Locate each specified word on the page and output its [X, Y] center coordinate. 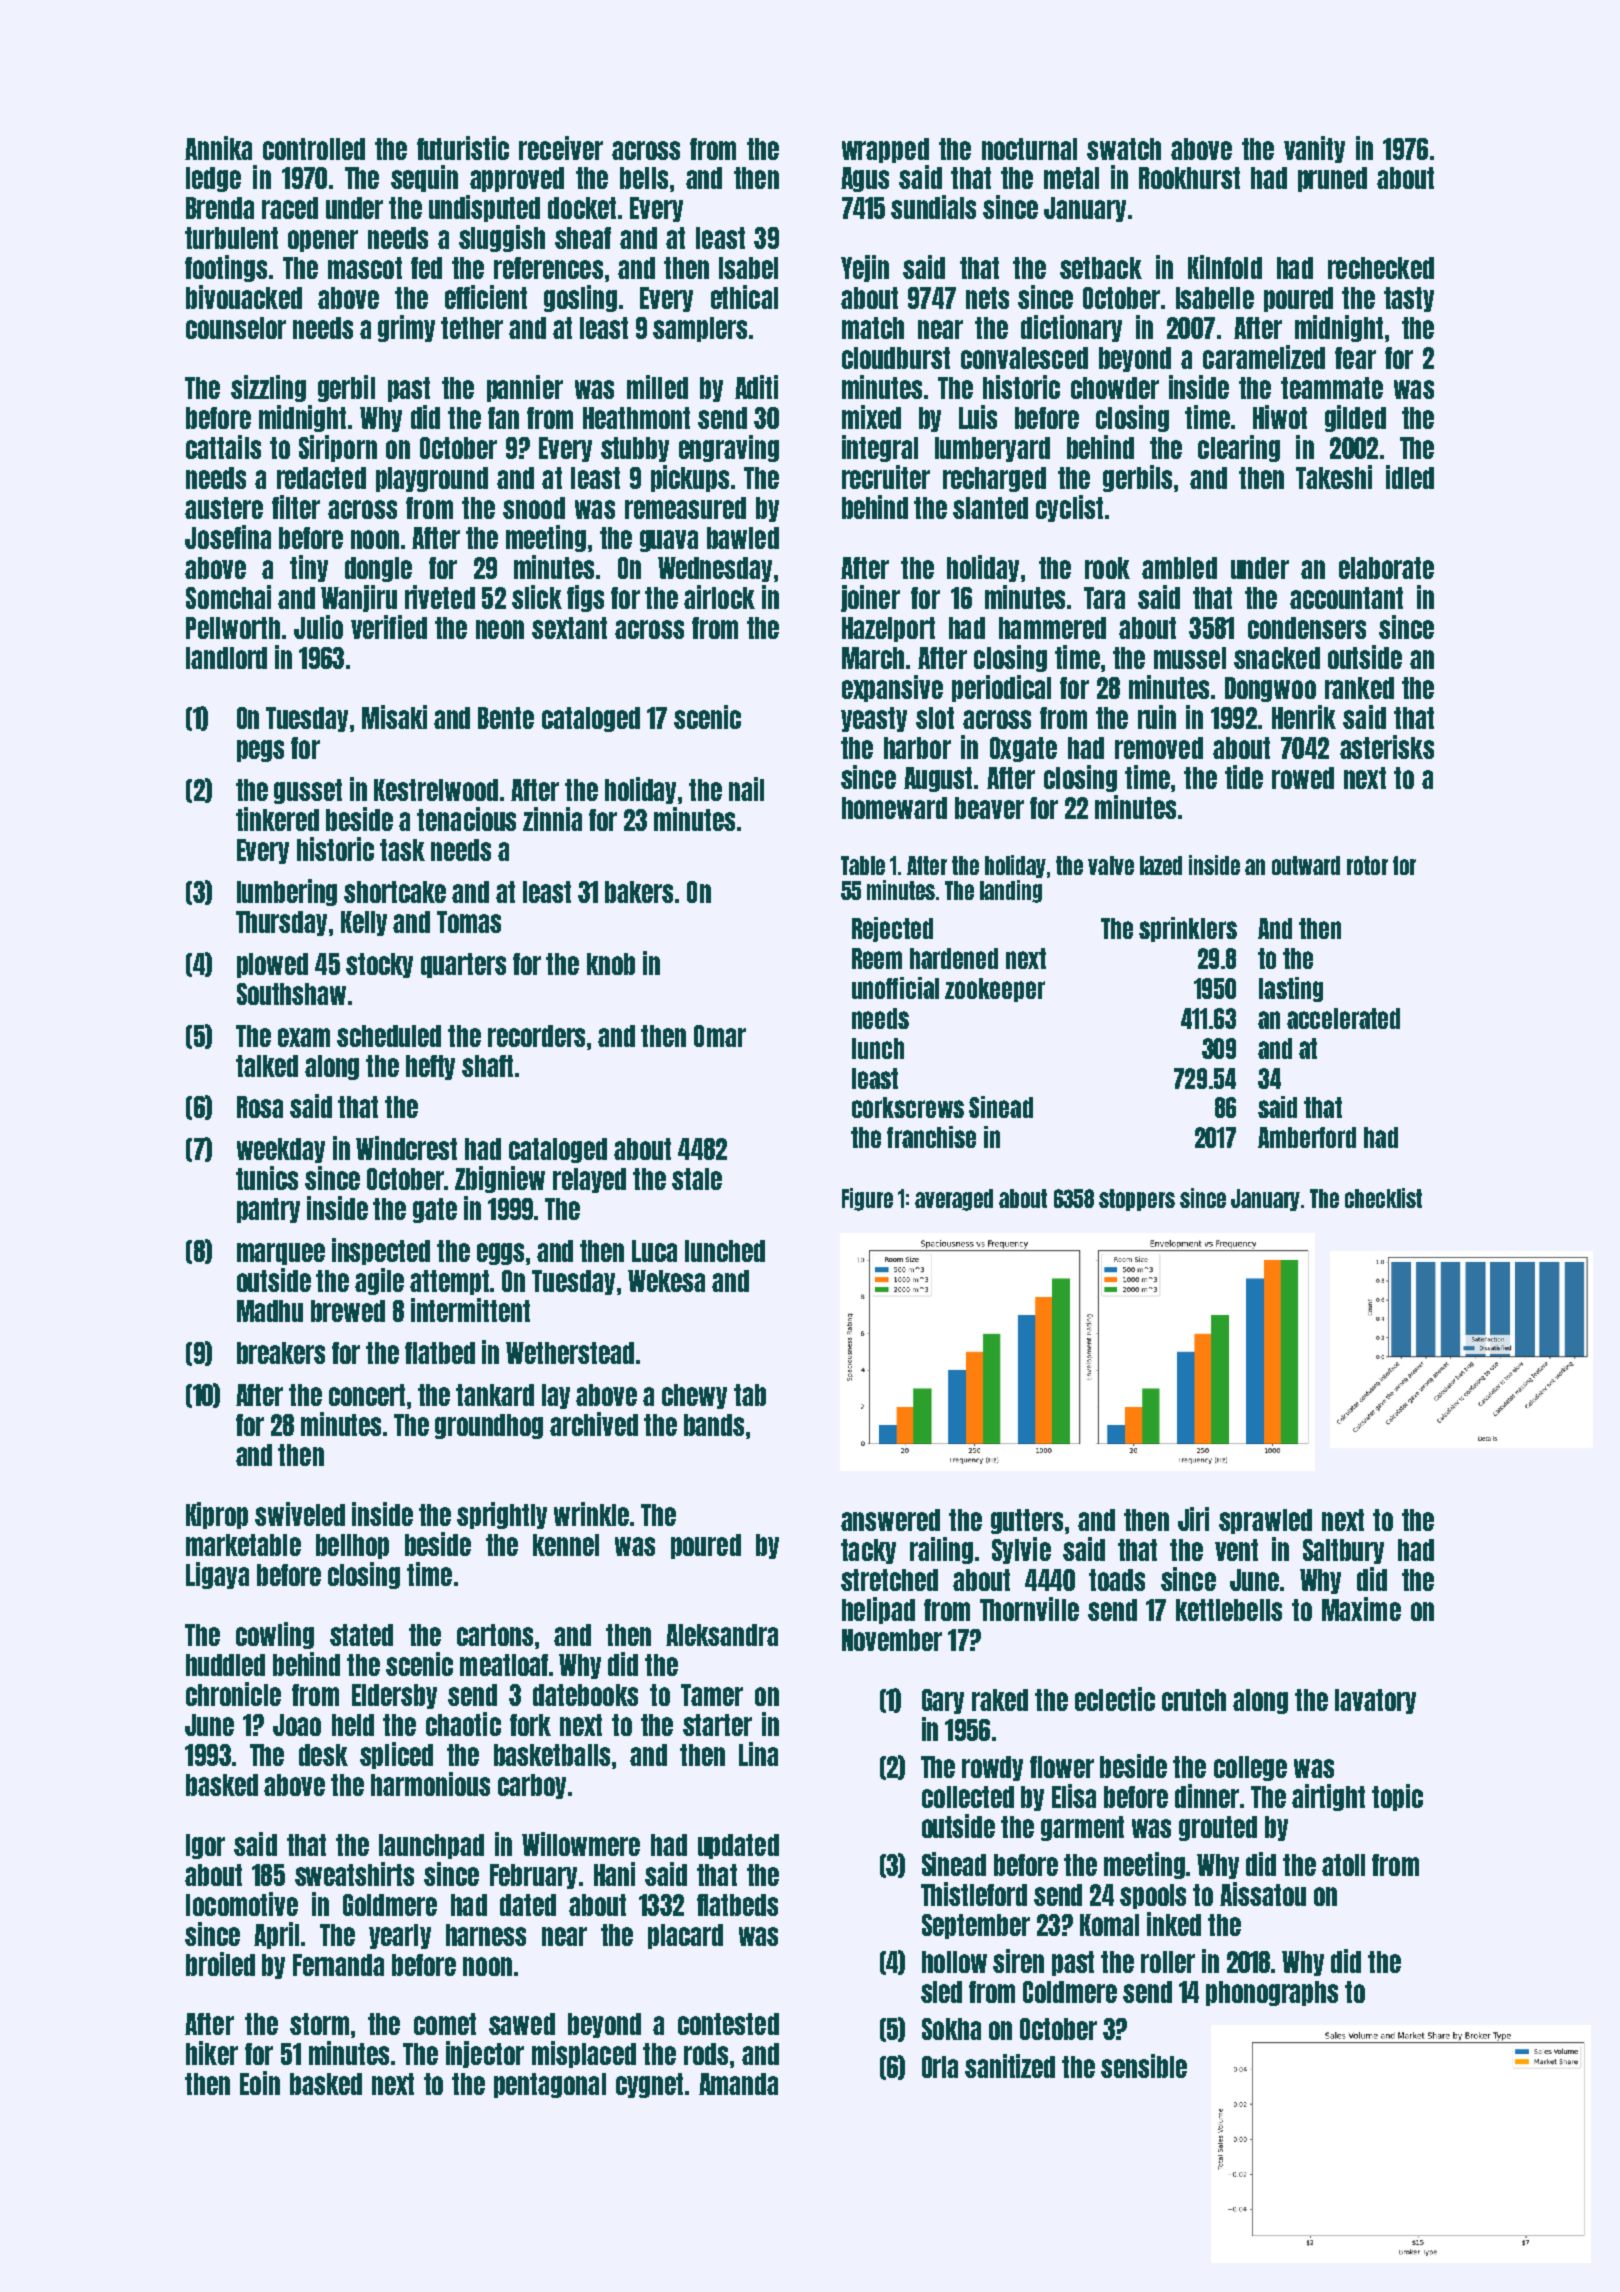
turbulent [231, 238]
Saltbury [1343, 1551]
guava [669, 541]
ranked [1359, 688]
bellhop [352, 1546]
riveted [440, 597]
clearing [1239, 448]
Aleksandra [722, 1635]
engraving [729, 448]
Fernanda [338, 1965]
